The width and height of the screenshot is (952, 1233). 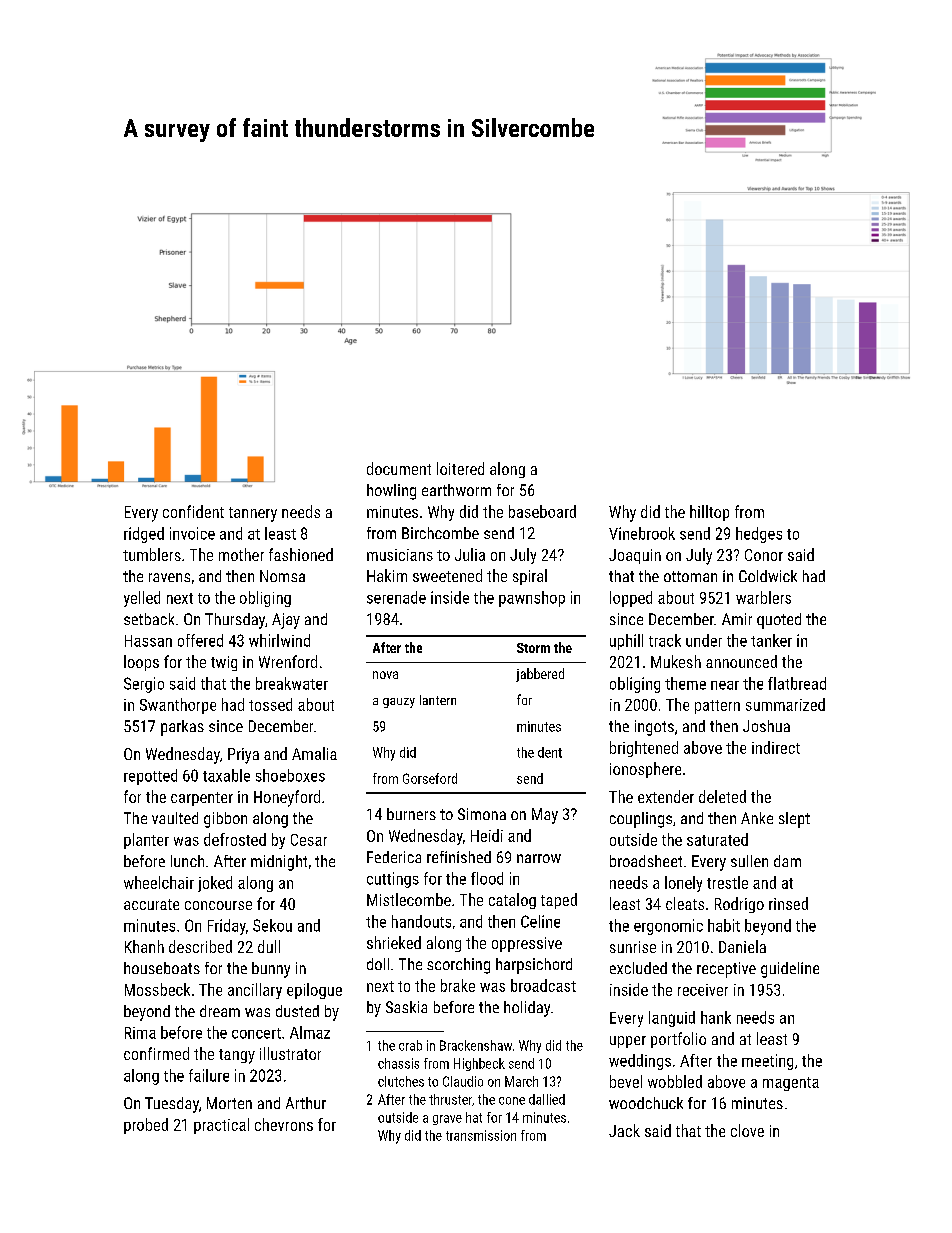 What do you see at coordinates (430, 778) in the screenshot?
I see `Gorseford` at bounding box center [430, 778].
